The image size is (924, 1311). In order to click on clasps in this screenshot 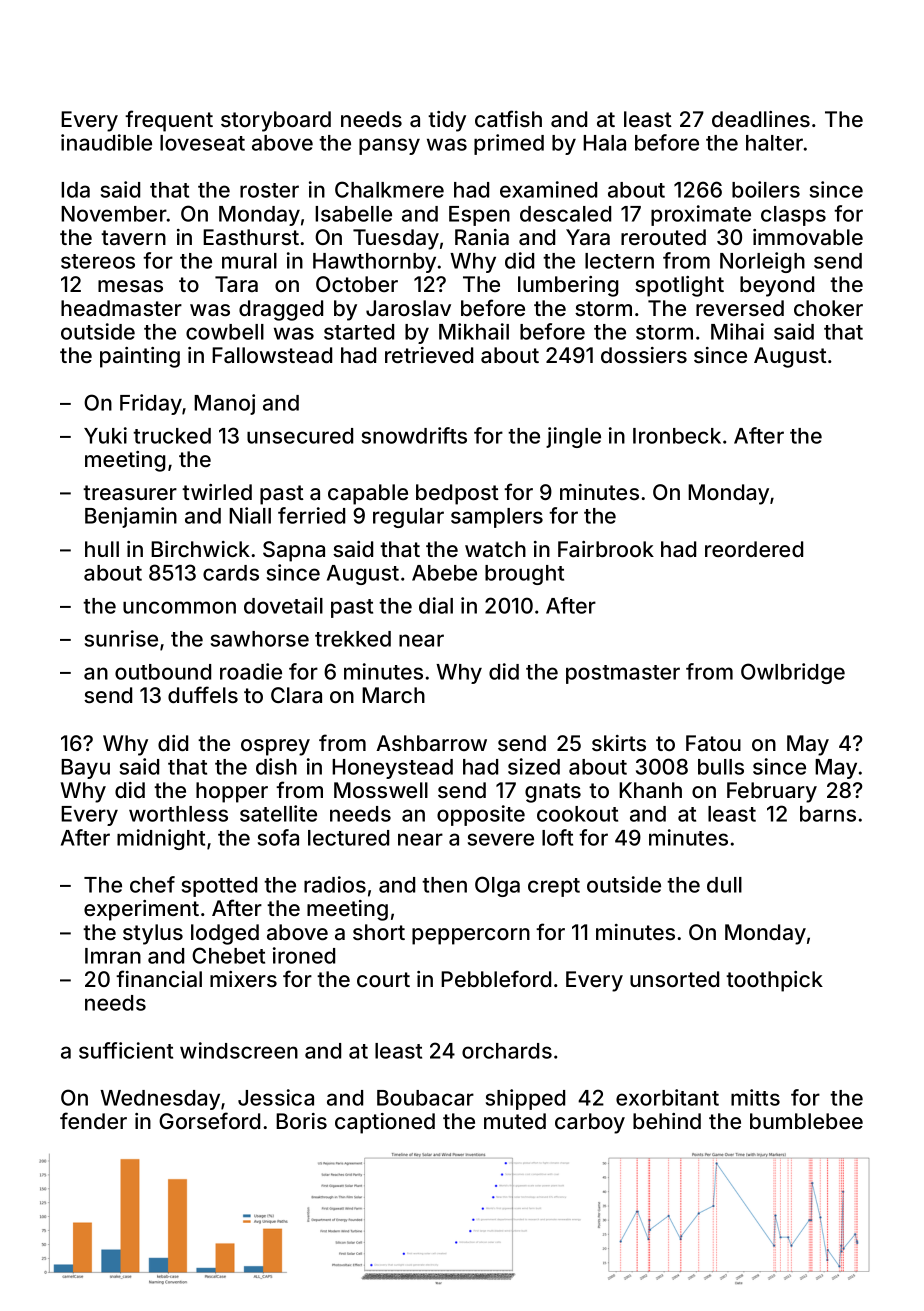, I will do `click(793, 216)`.
